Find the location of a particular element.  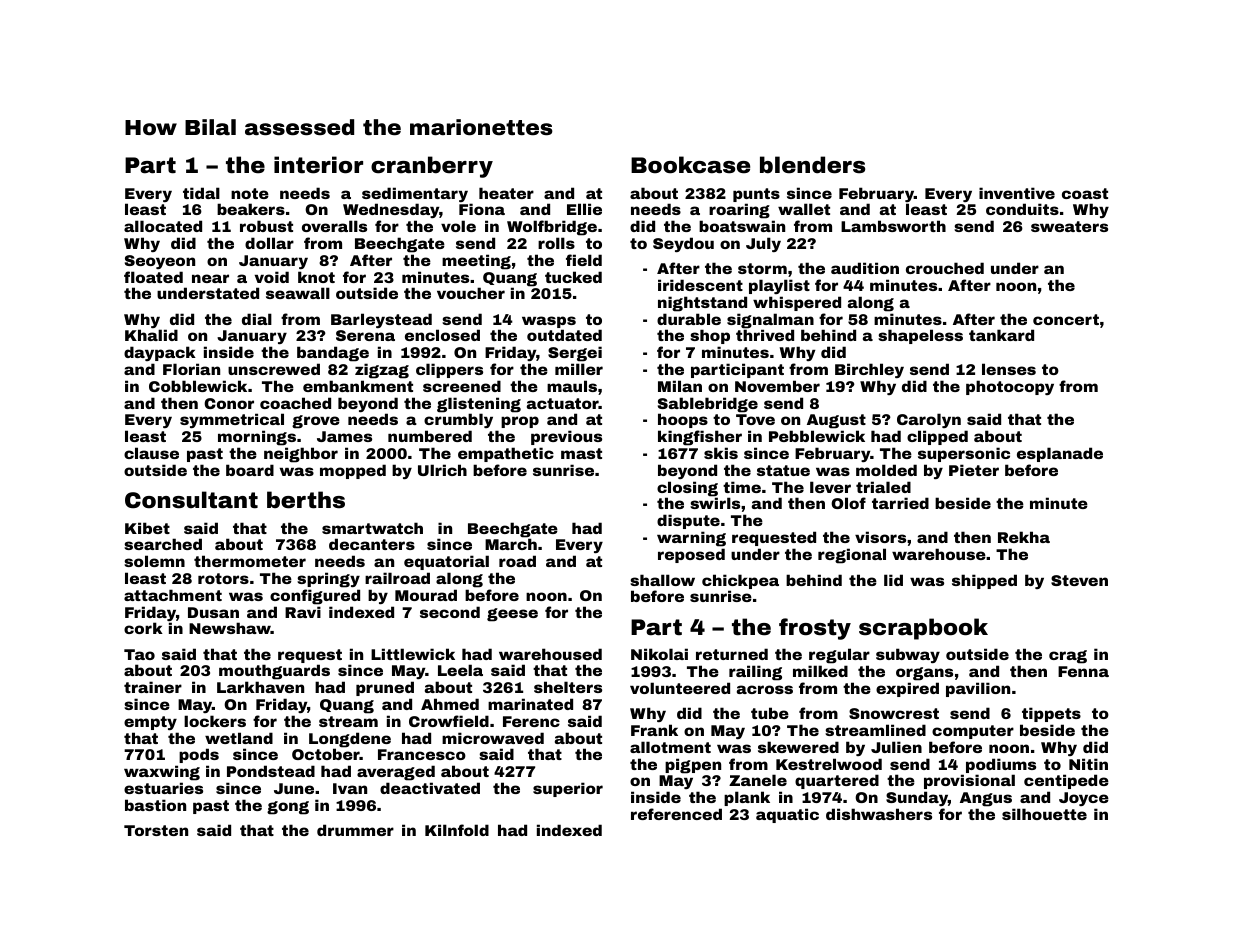

Lambsworth is located at coordinates (893, 226).
